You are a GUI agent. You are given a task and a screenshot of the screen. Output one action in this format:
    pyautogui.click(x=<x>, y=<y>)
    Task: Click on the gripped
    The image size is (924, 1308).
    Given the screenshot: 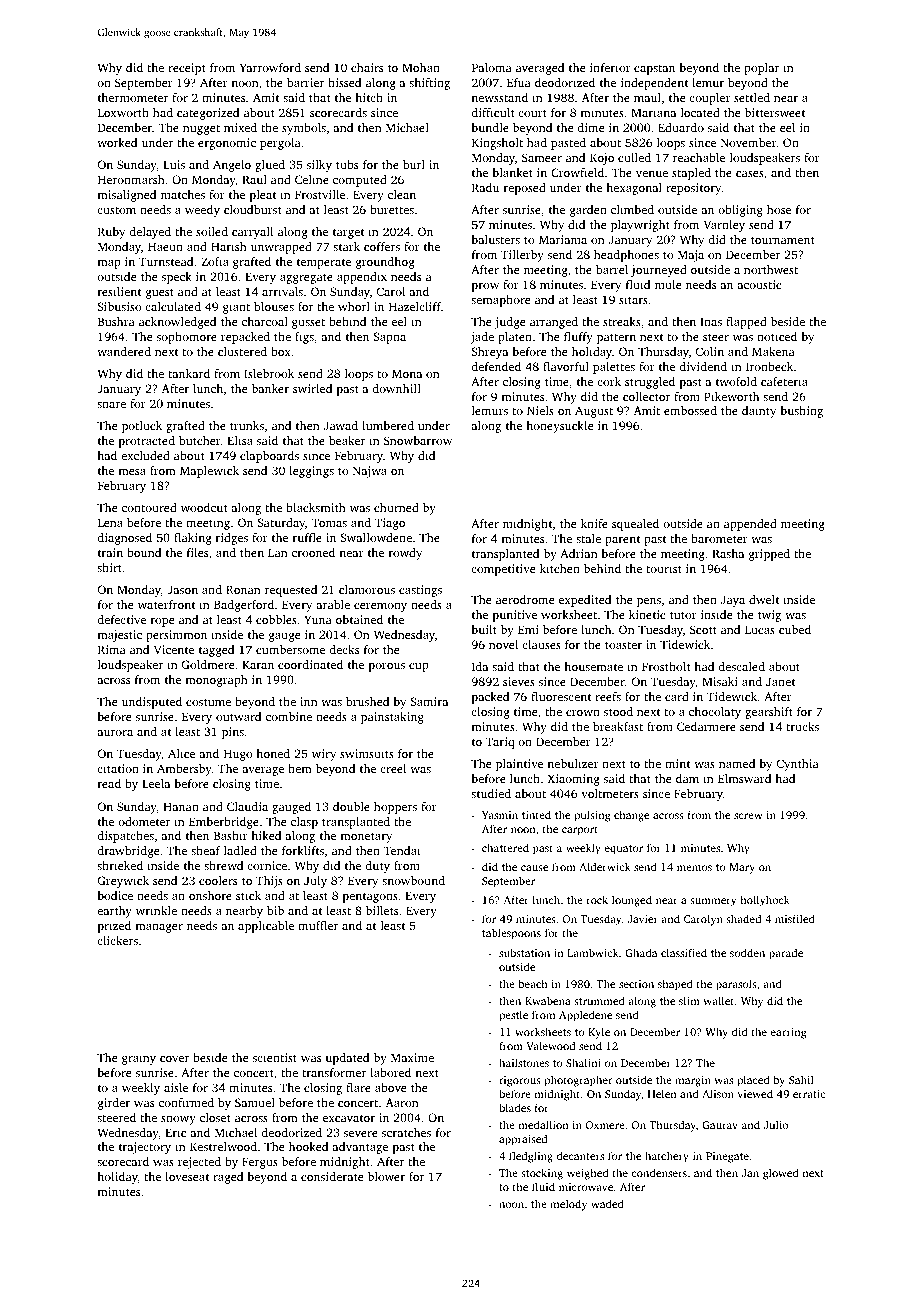 What is the action you would take?
    pyautogui.click(x=769, y=555)
